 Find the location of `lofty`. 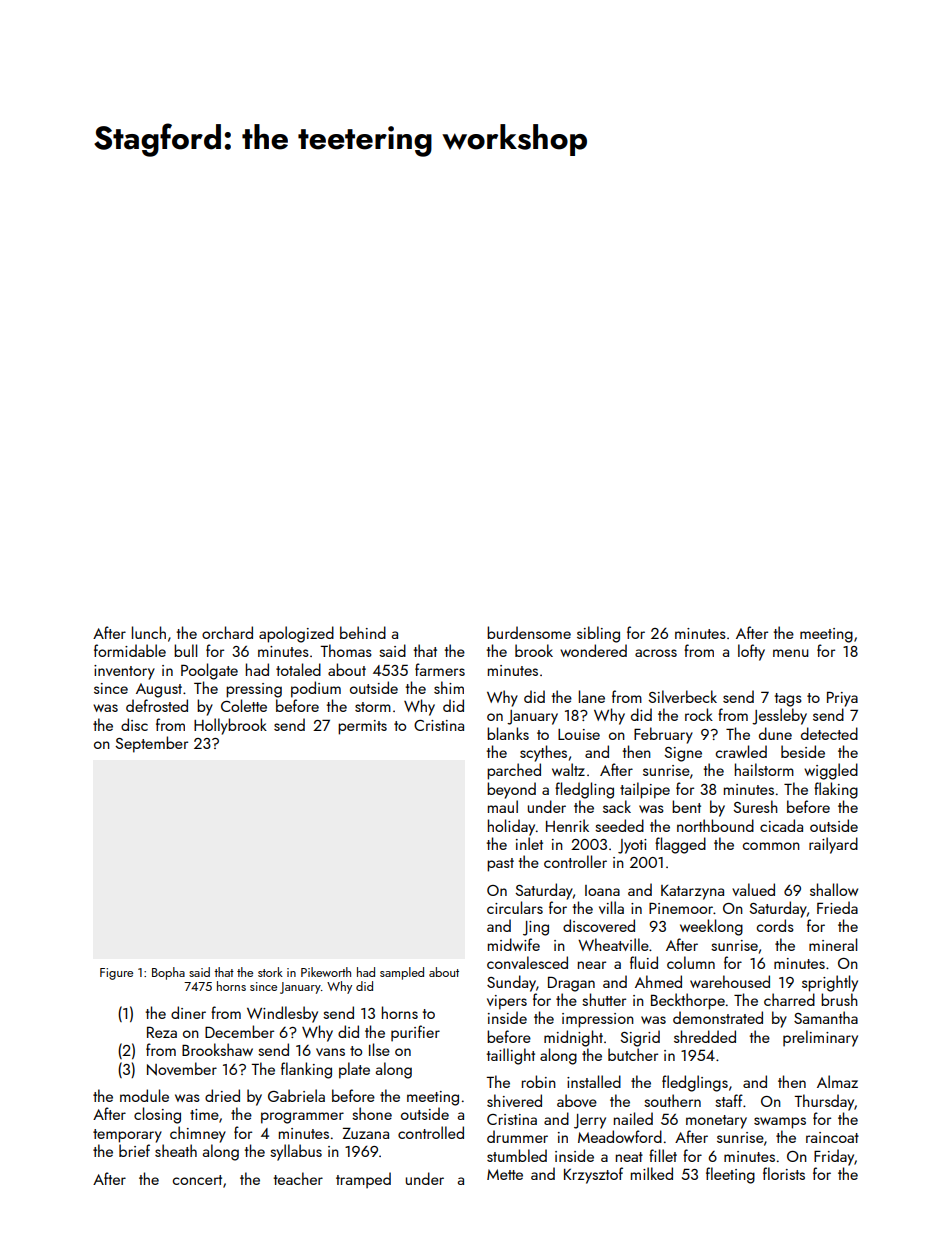

lofty is located at coordinates (751, 652).
